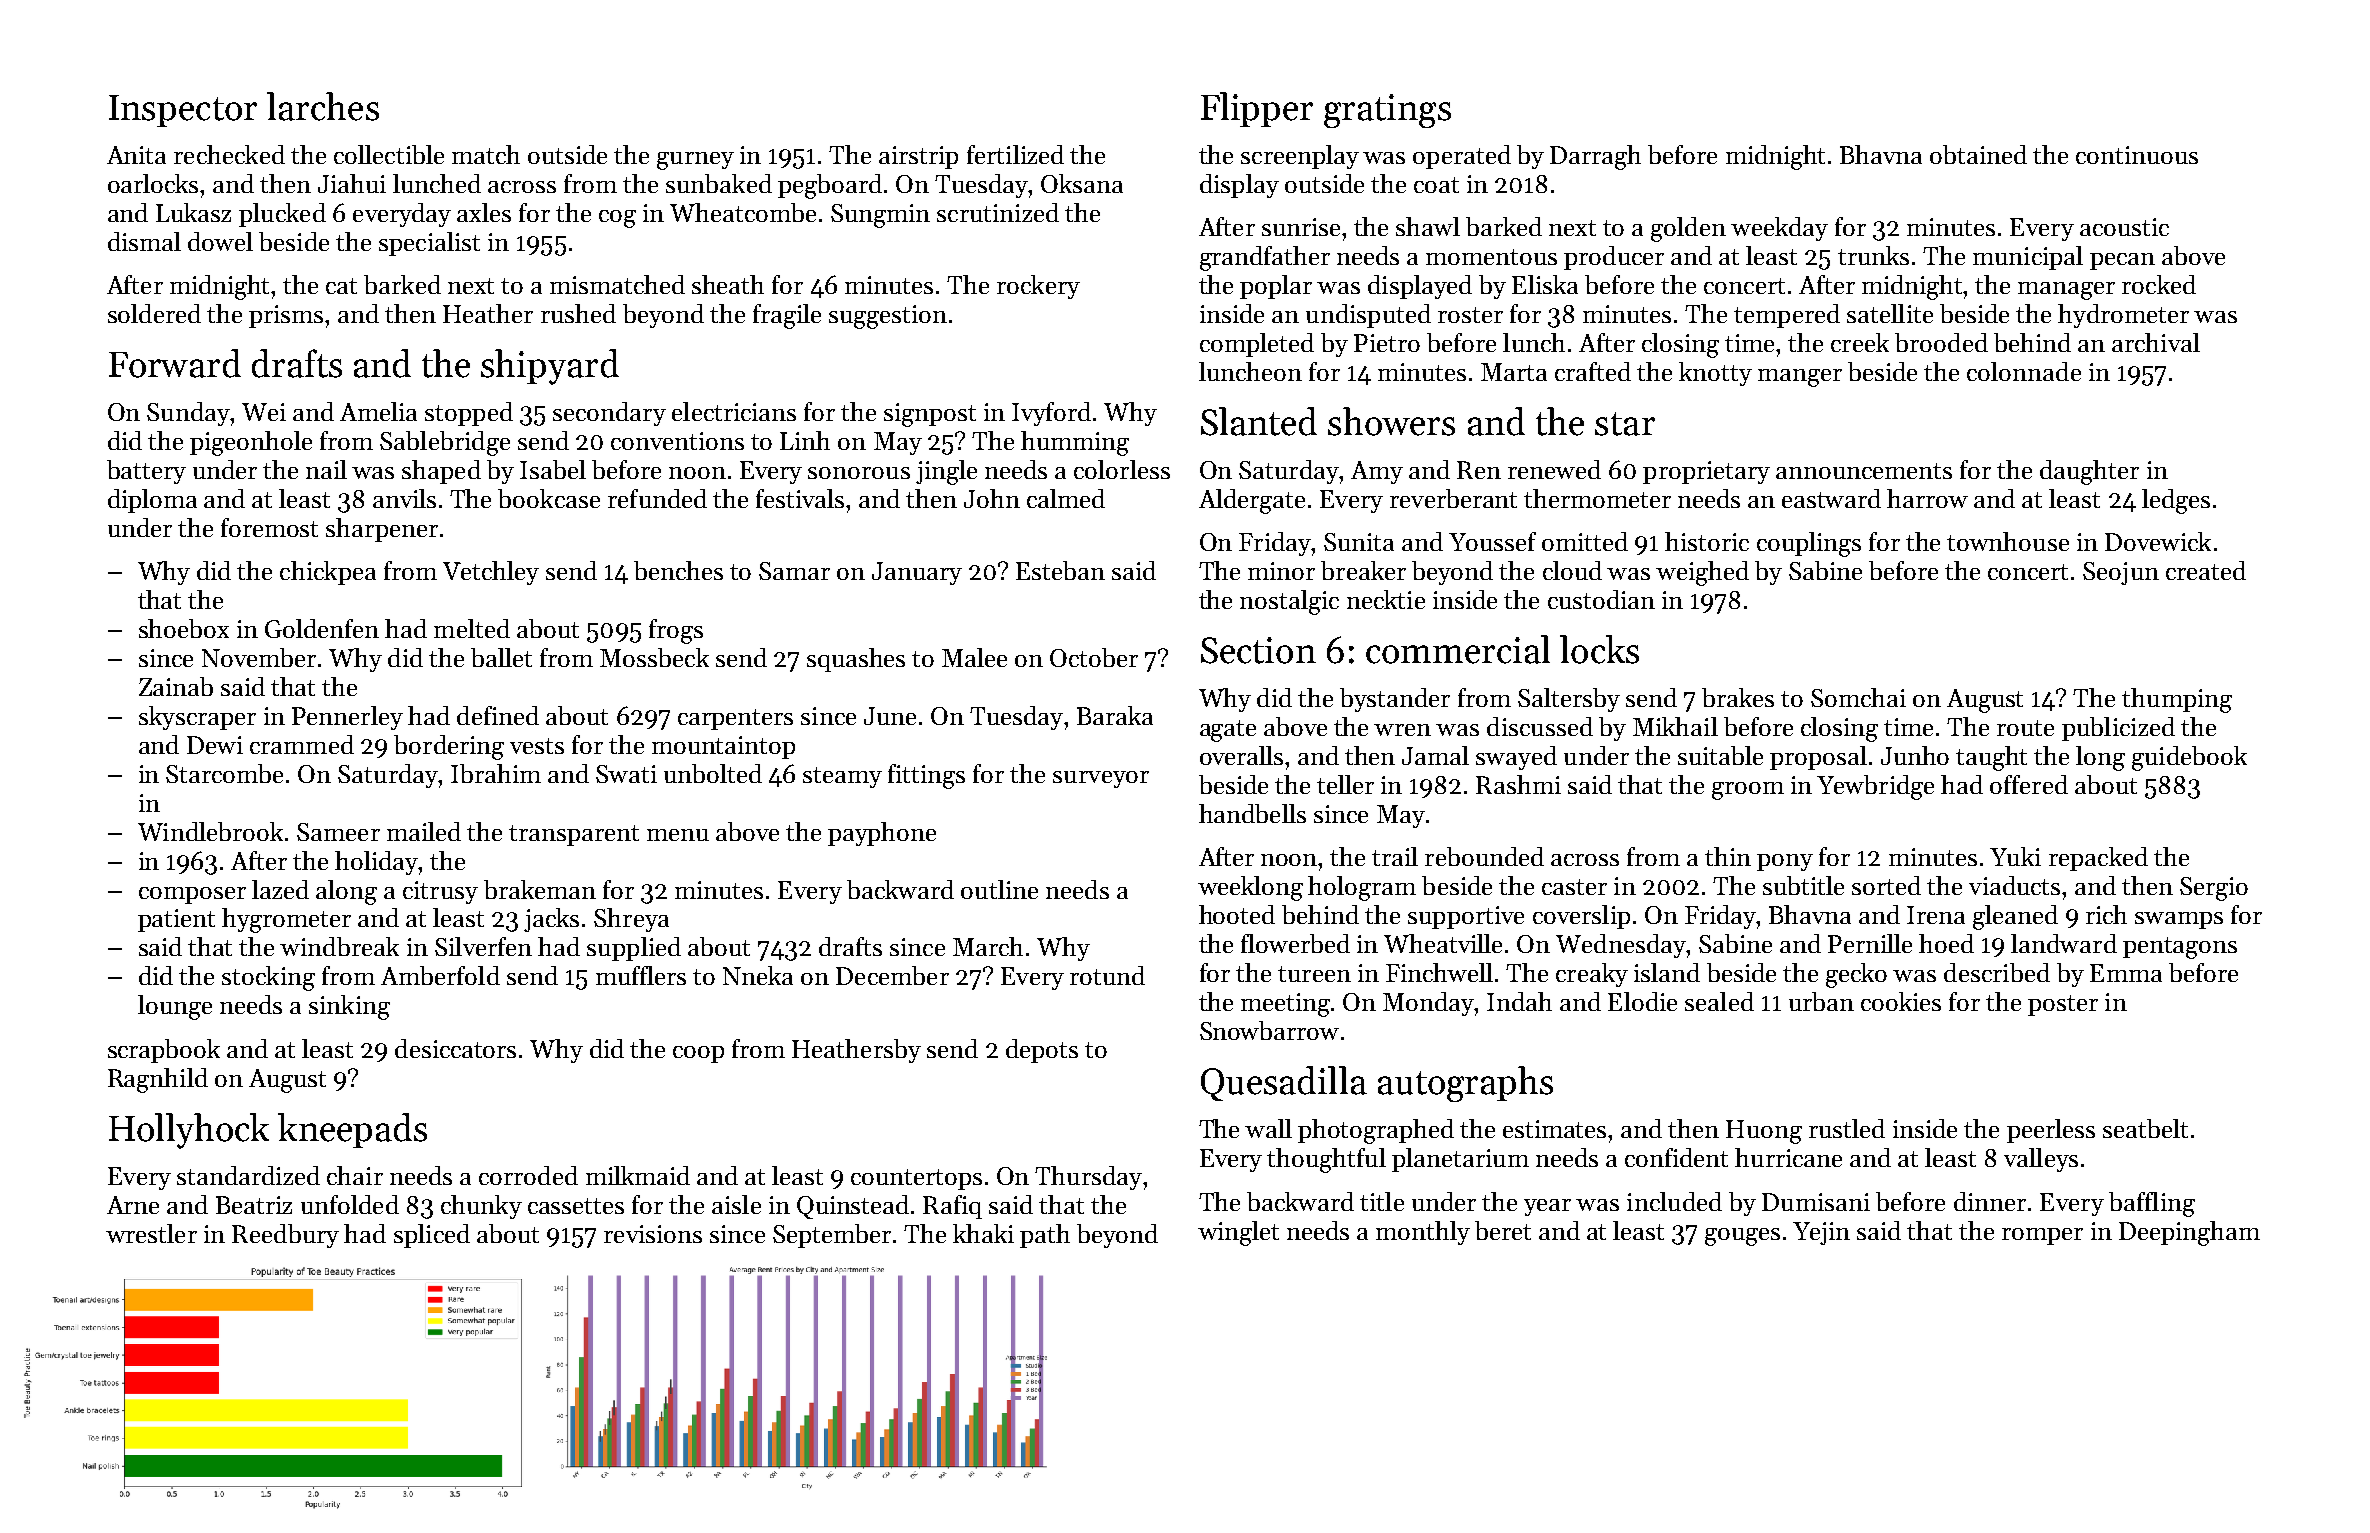 Image resolution: width=2370 pixels, height=1533 pixels. I want to click on romper, so click(2042, 1236).
